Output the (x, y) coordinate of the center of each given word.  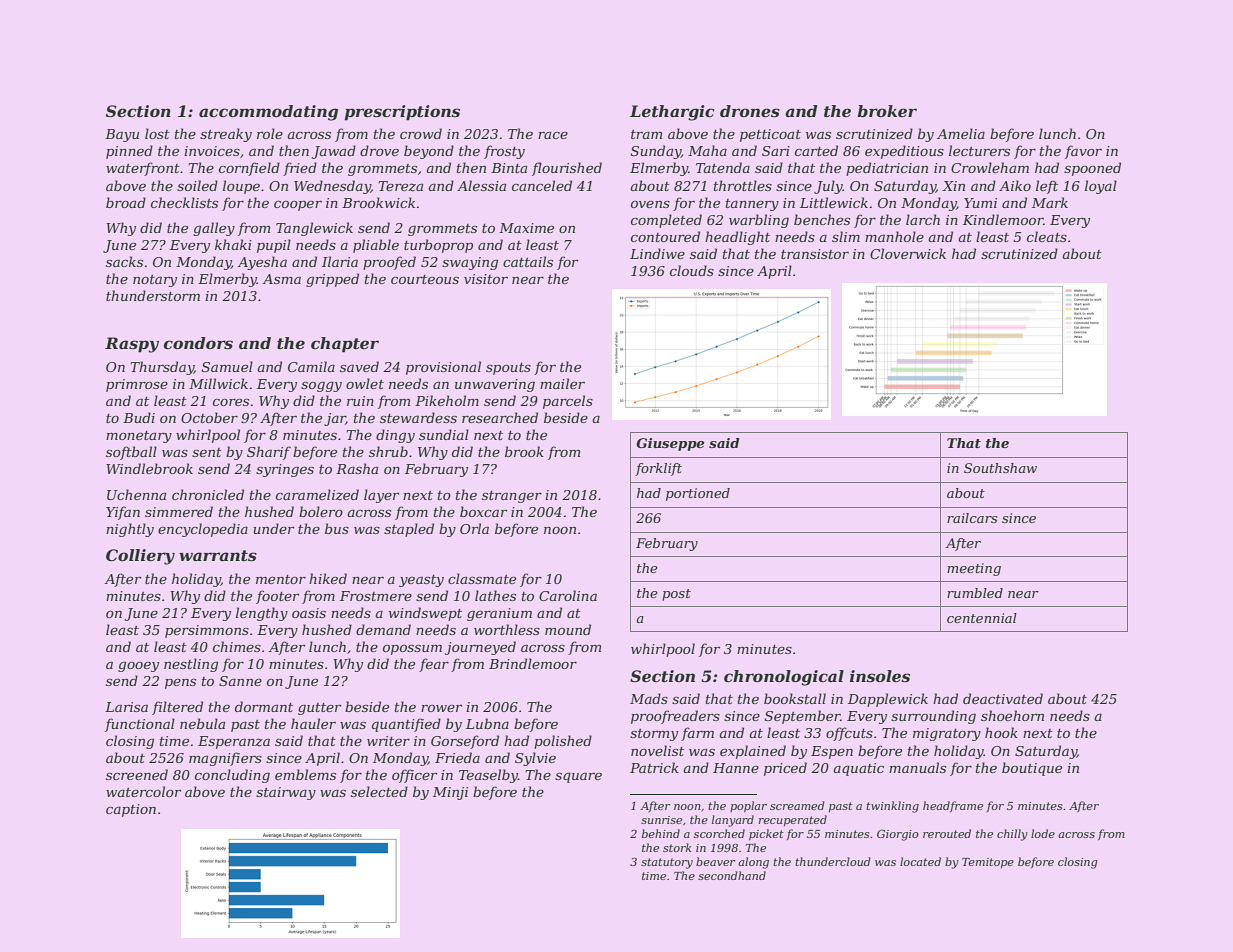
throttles (743, 185)
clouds (692, 270)
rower (441, 708)
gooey (138, 666)
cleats (1047, 236)
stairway (286, 793)
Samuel (227, 366)
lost (157, 133)
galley (214, 229)
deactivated (1003, 698)
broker (887, 111)
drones (750, 111)
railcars (972, 518)
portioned (698, 494)
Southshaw (1000, 468)
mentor (281, 579)
